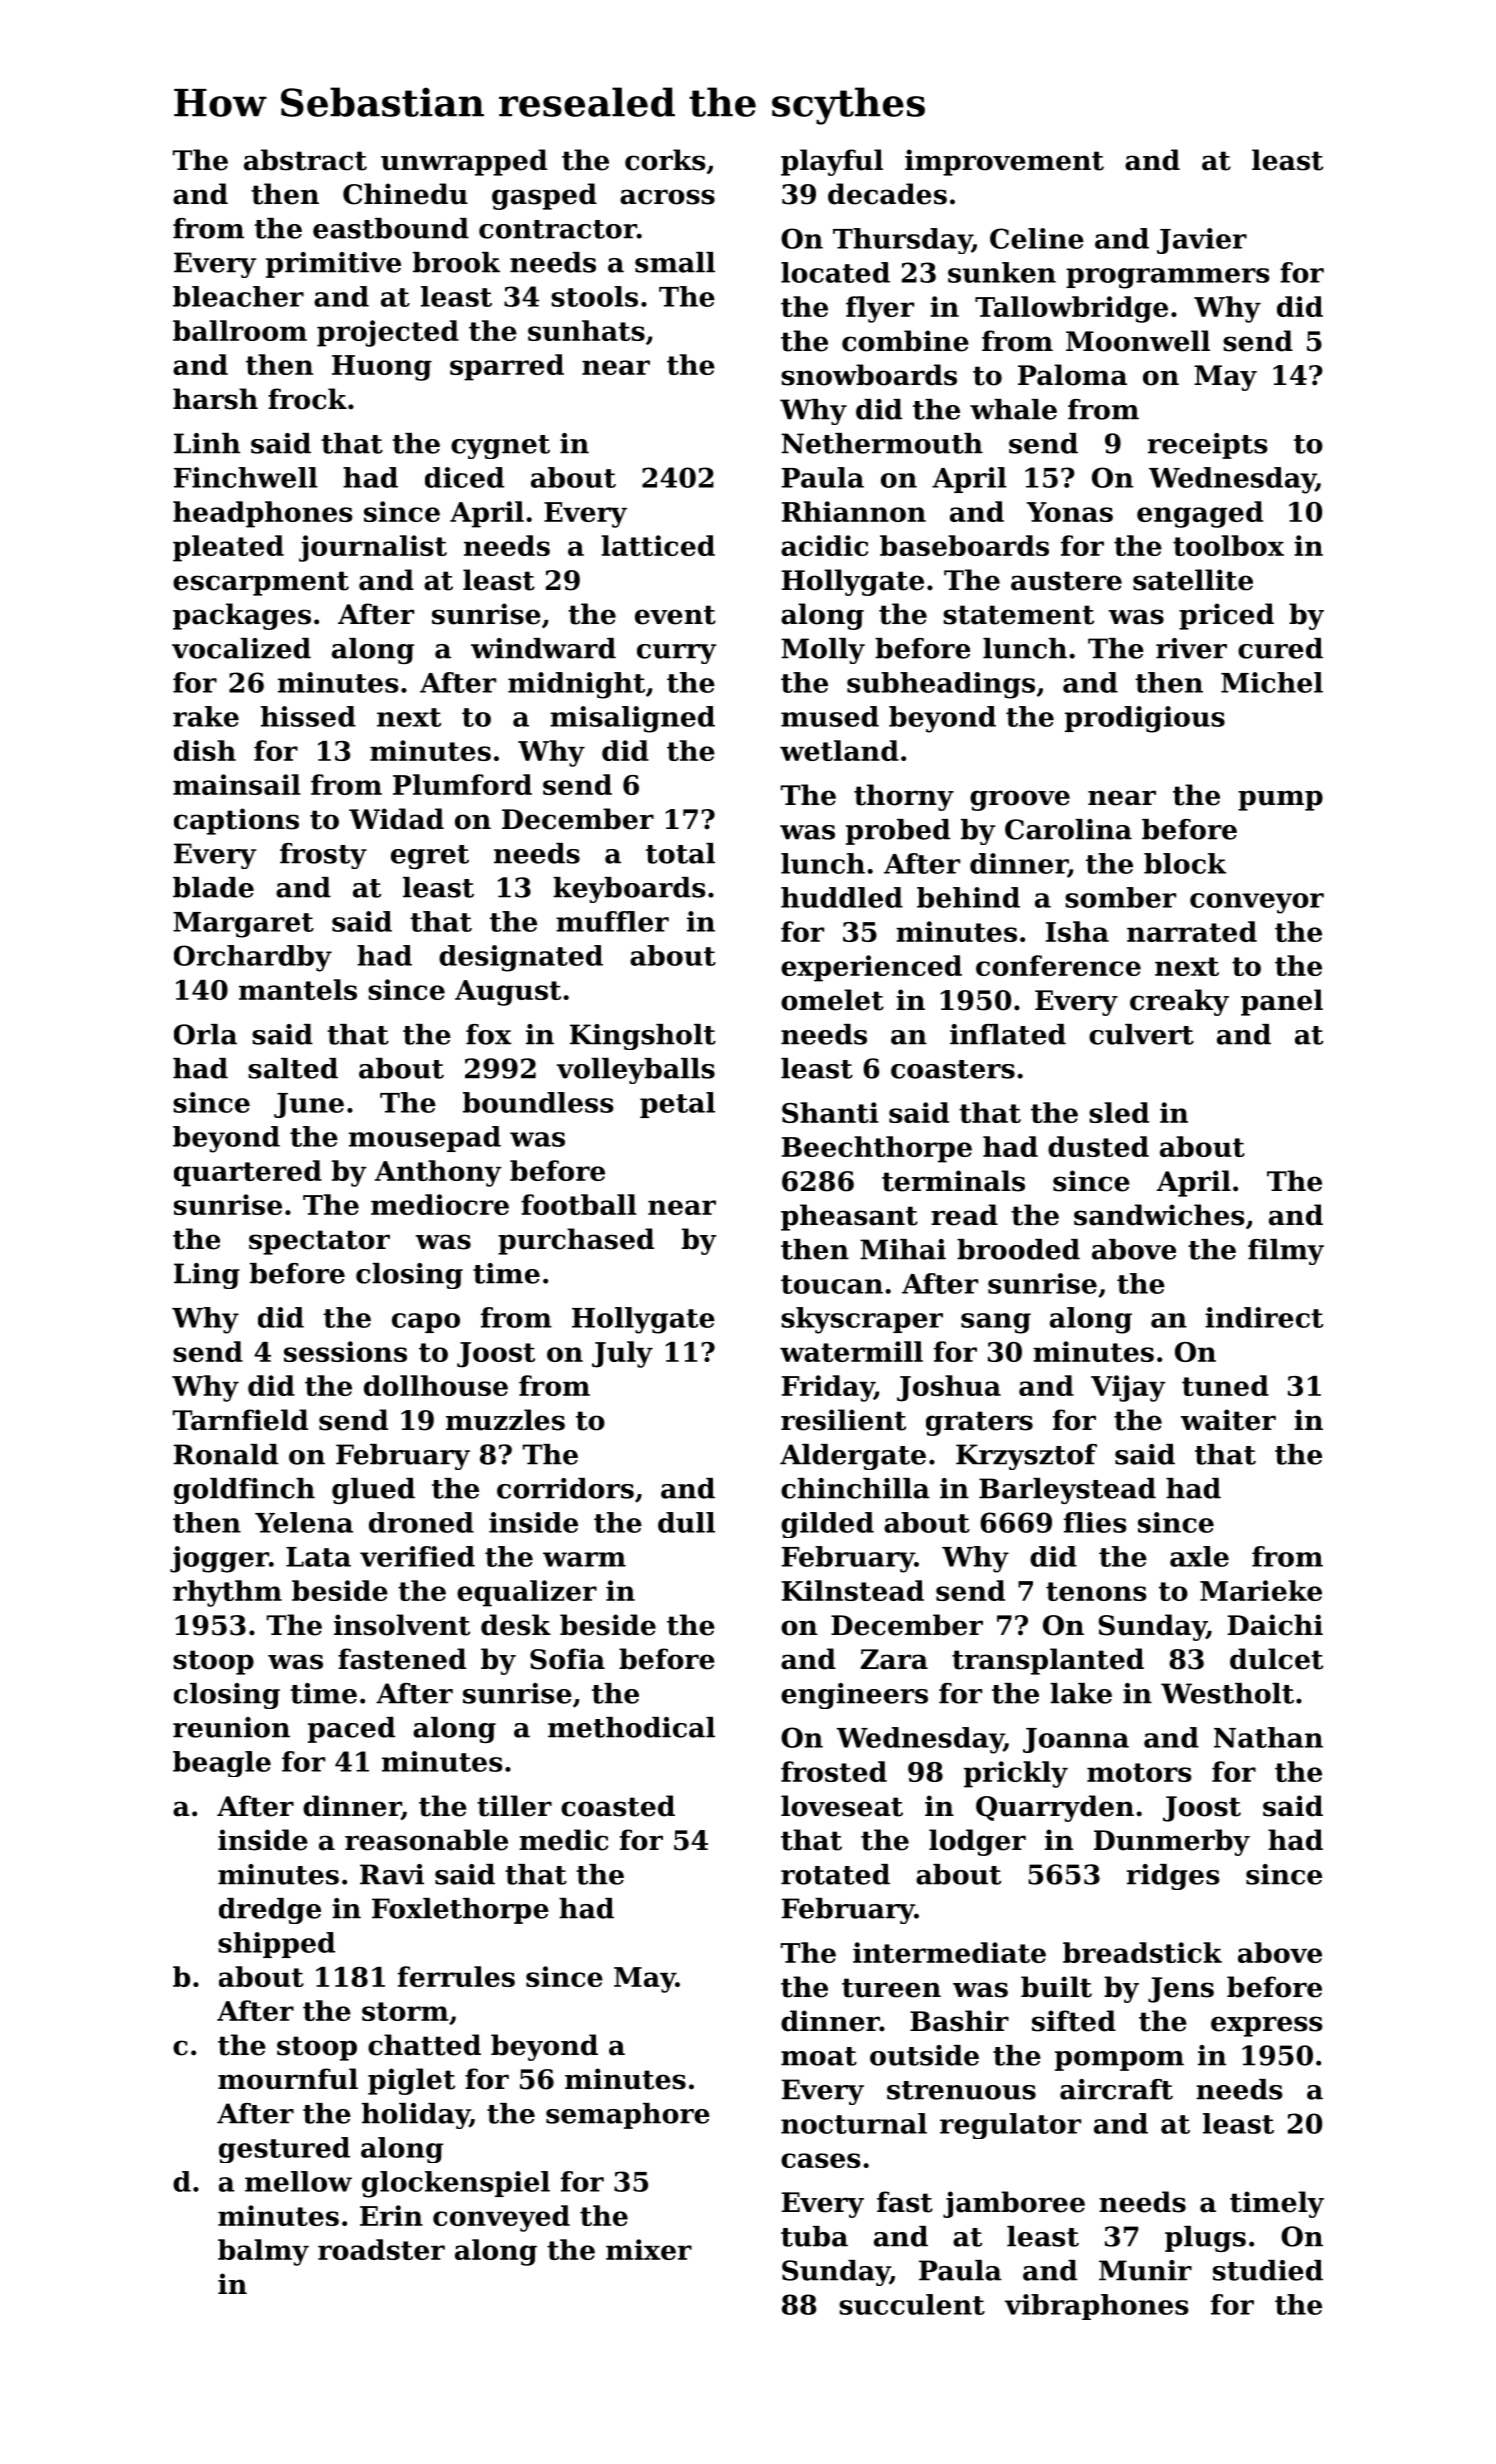 The width and height of the image is (1496, 2464). Describe the element at coordinates (1066, 581) in the image. I see `austere` at that location.
